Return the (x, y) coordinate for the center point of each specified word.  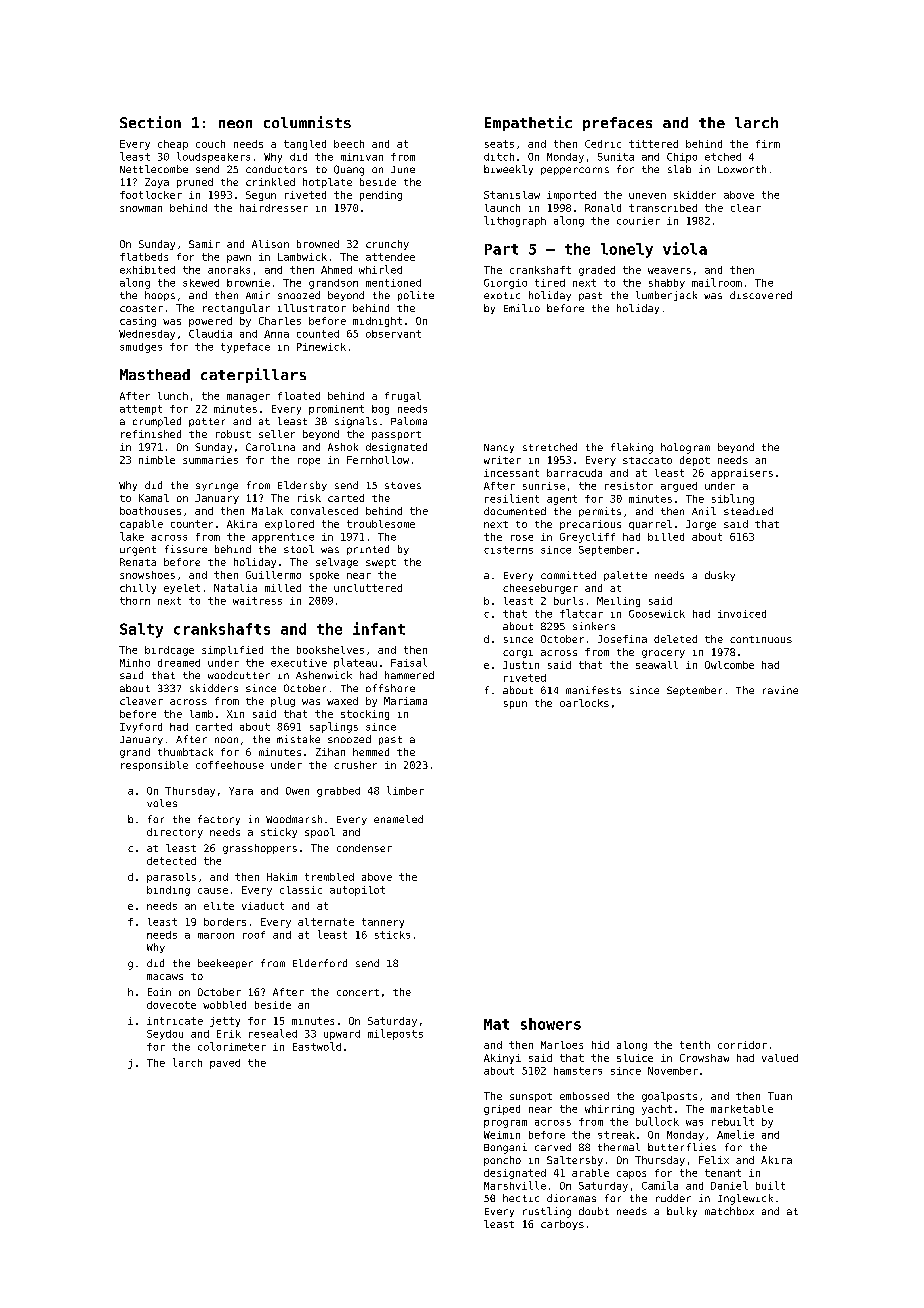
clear (746, 208)
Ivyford (141, 728)
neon (235, 124)
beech (349, 144)
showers (551, 1024)
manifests (593, 690)
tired (550, 283)
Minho (135, 663)
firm (768, 144)
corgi (518, 654)
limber (405, 790)
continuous (761, 639)
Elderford (320, 963)
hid (600, 1045)
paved (225, 1064)
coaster (141, 308)
